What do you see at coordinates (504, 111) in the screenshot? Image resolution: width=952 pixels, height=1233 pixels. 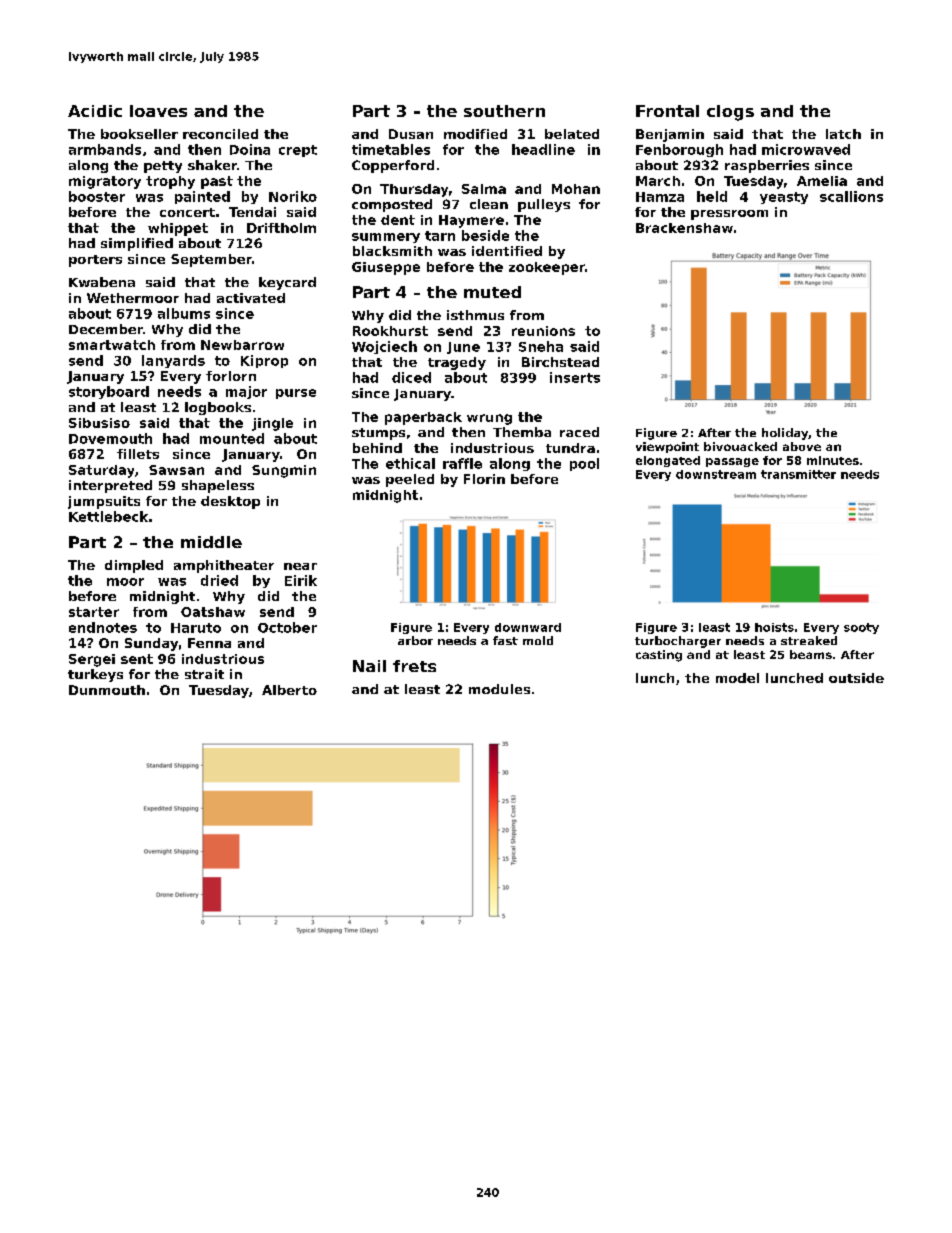 I see `southern` at bounding box center [504, 111].
